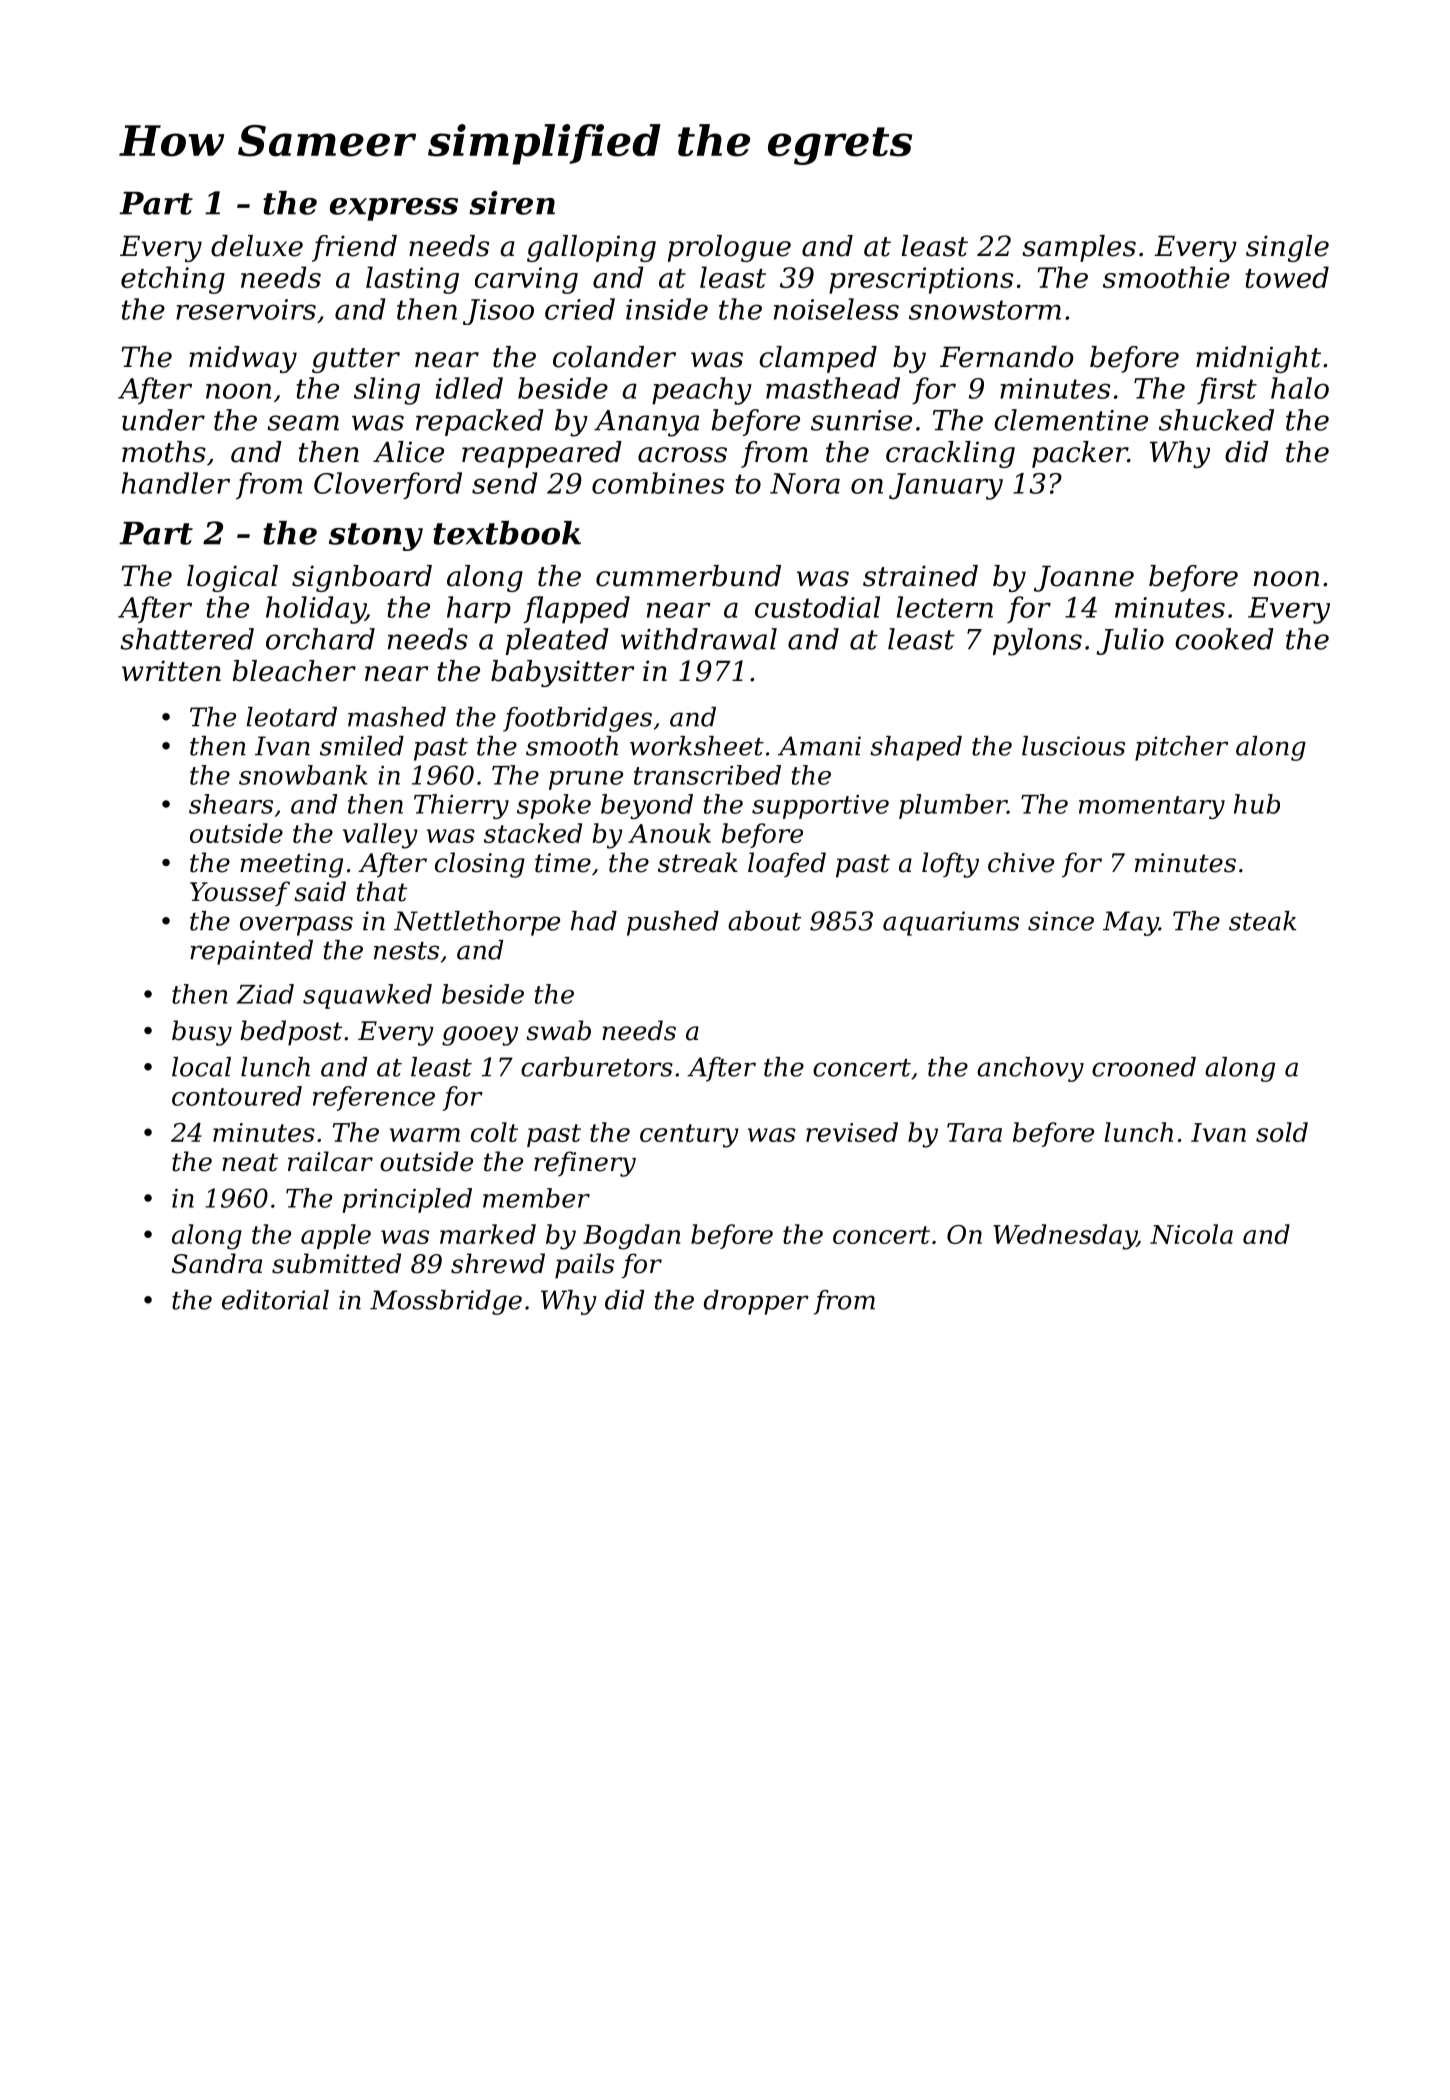  I want to click on dropper, so click(756, 1302).
